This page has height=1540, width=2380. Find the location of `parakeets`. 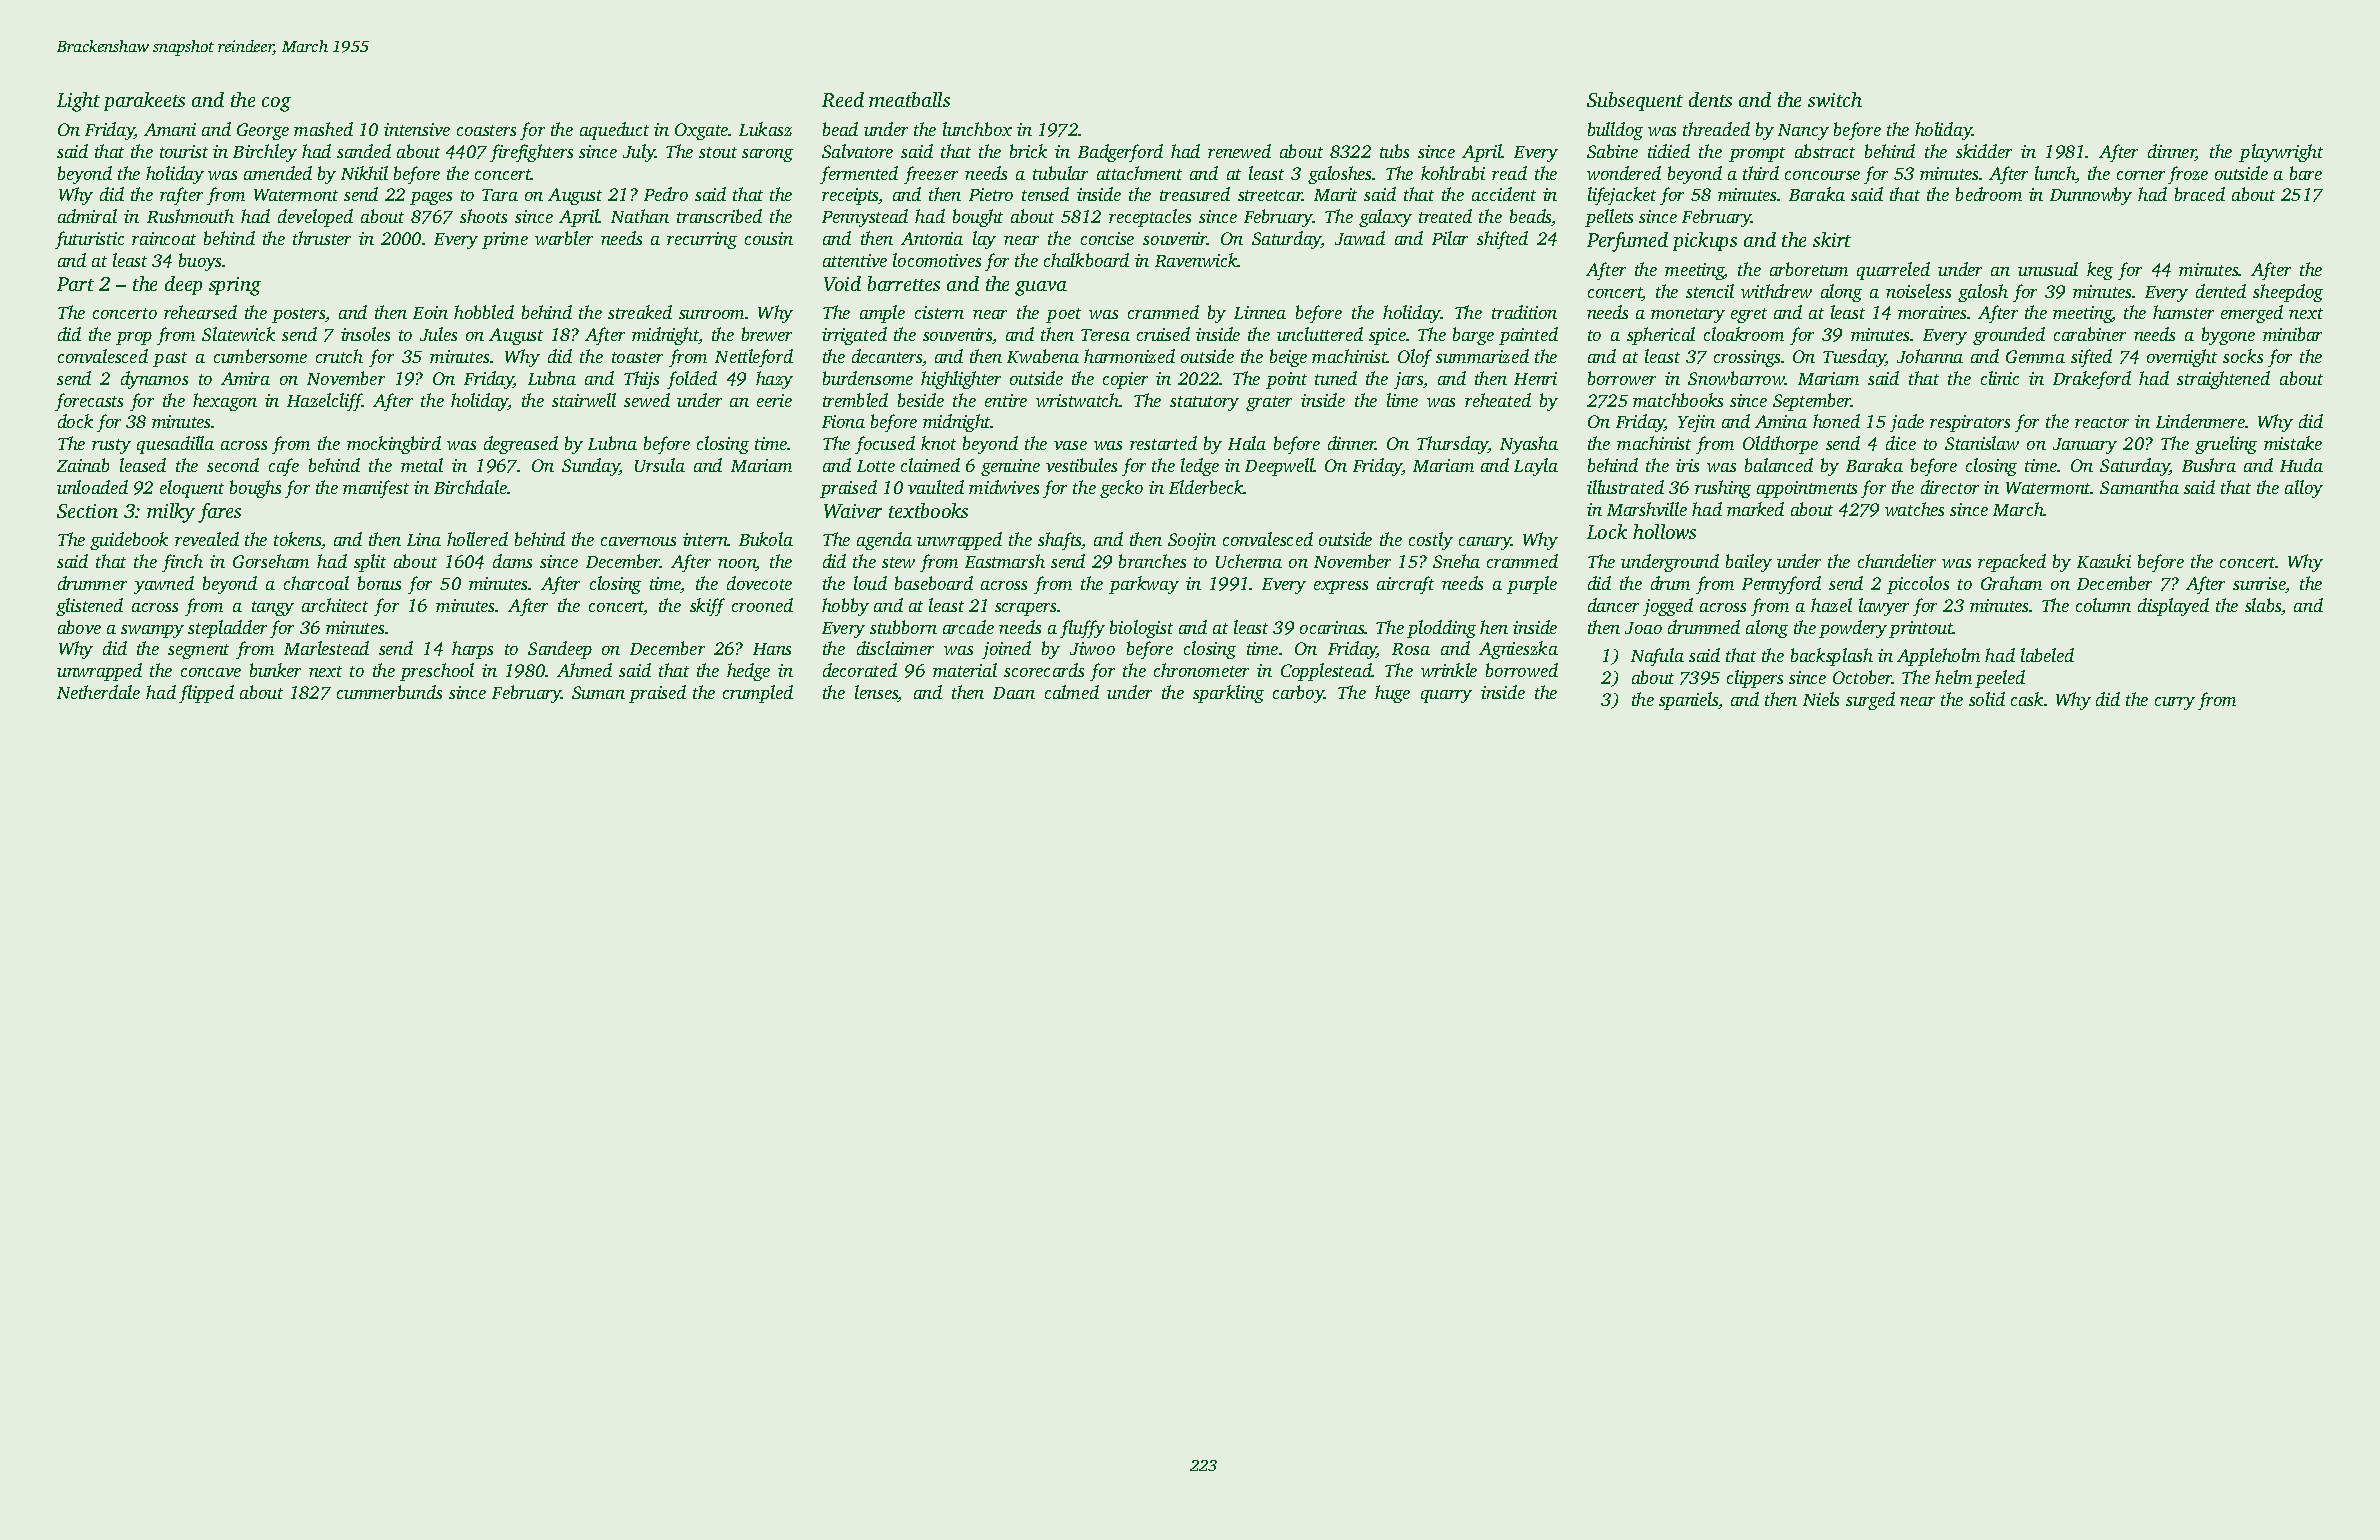

parakeets is located at coordinates (144, 101).
